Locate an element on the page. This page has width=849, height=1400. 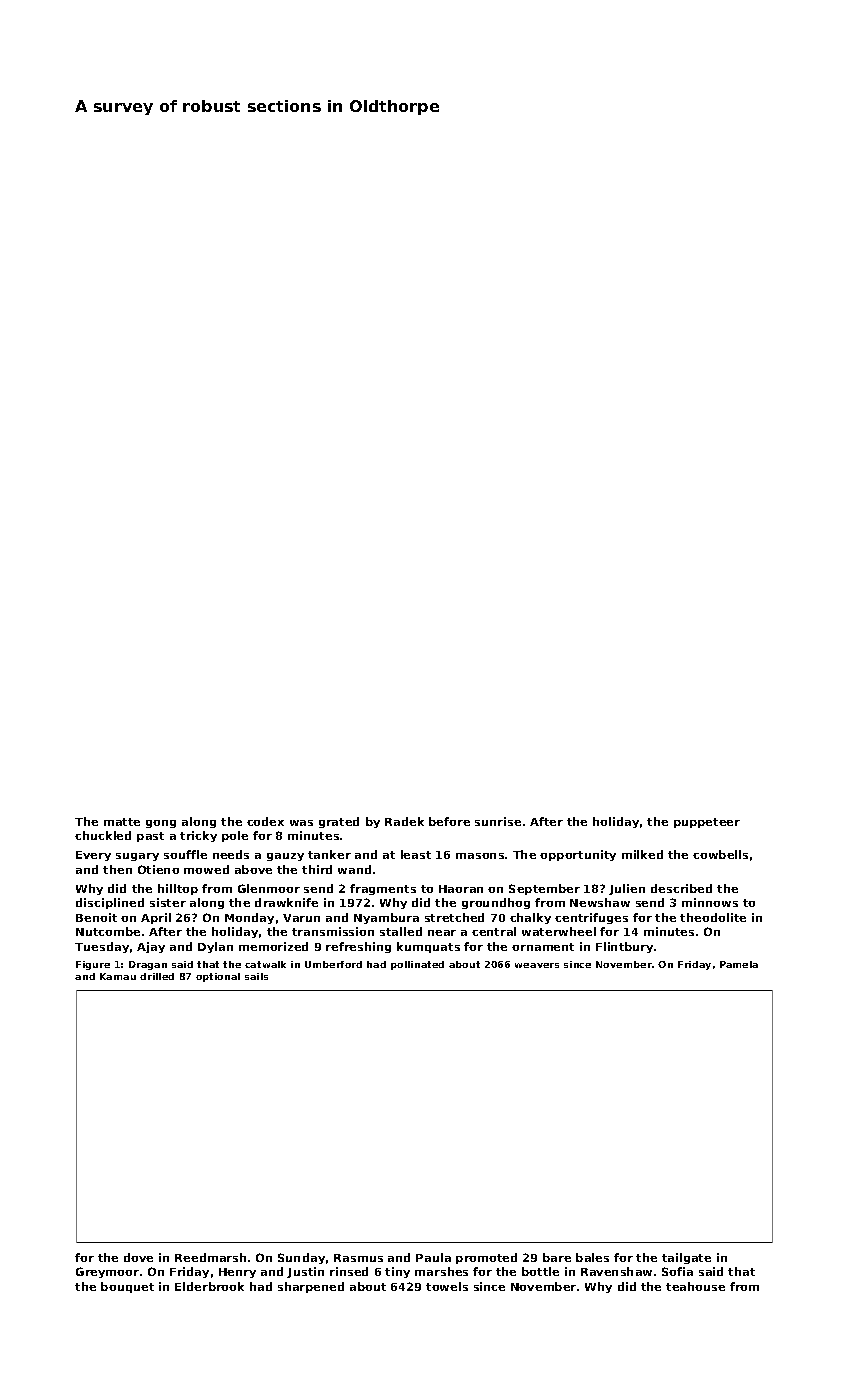
sharpened is located at coordinates (311, 1287).
